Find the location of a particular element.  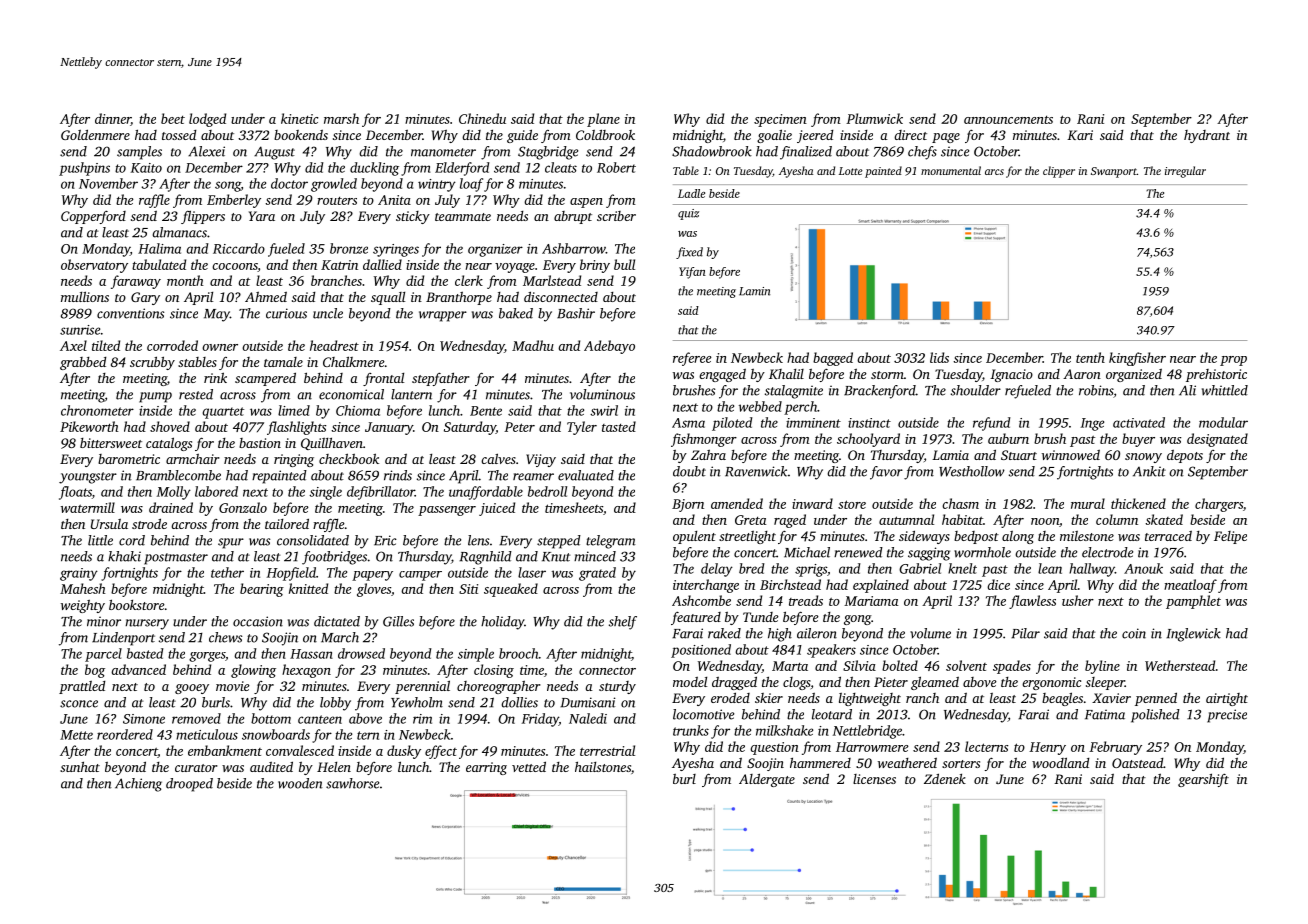

telegram is located at coordinates (611, 542).
